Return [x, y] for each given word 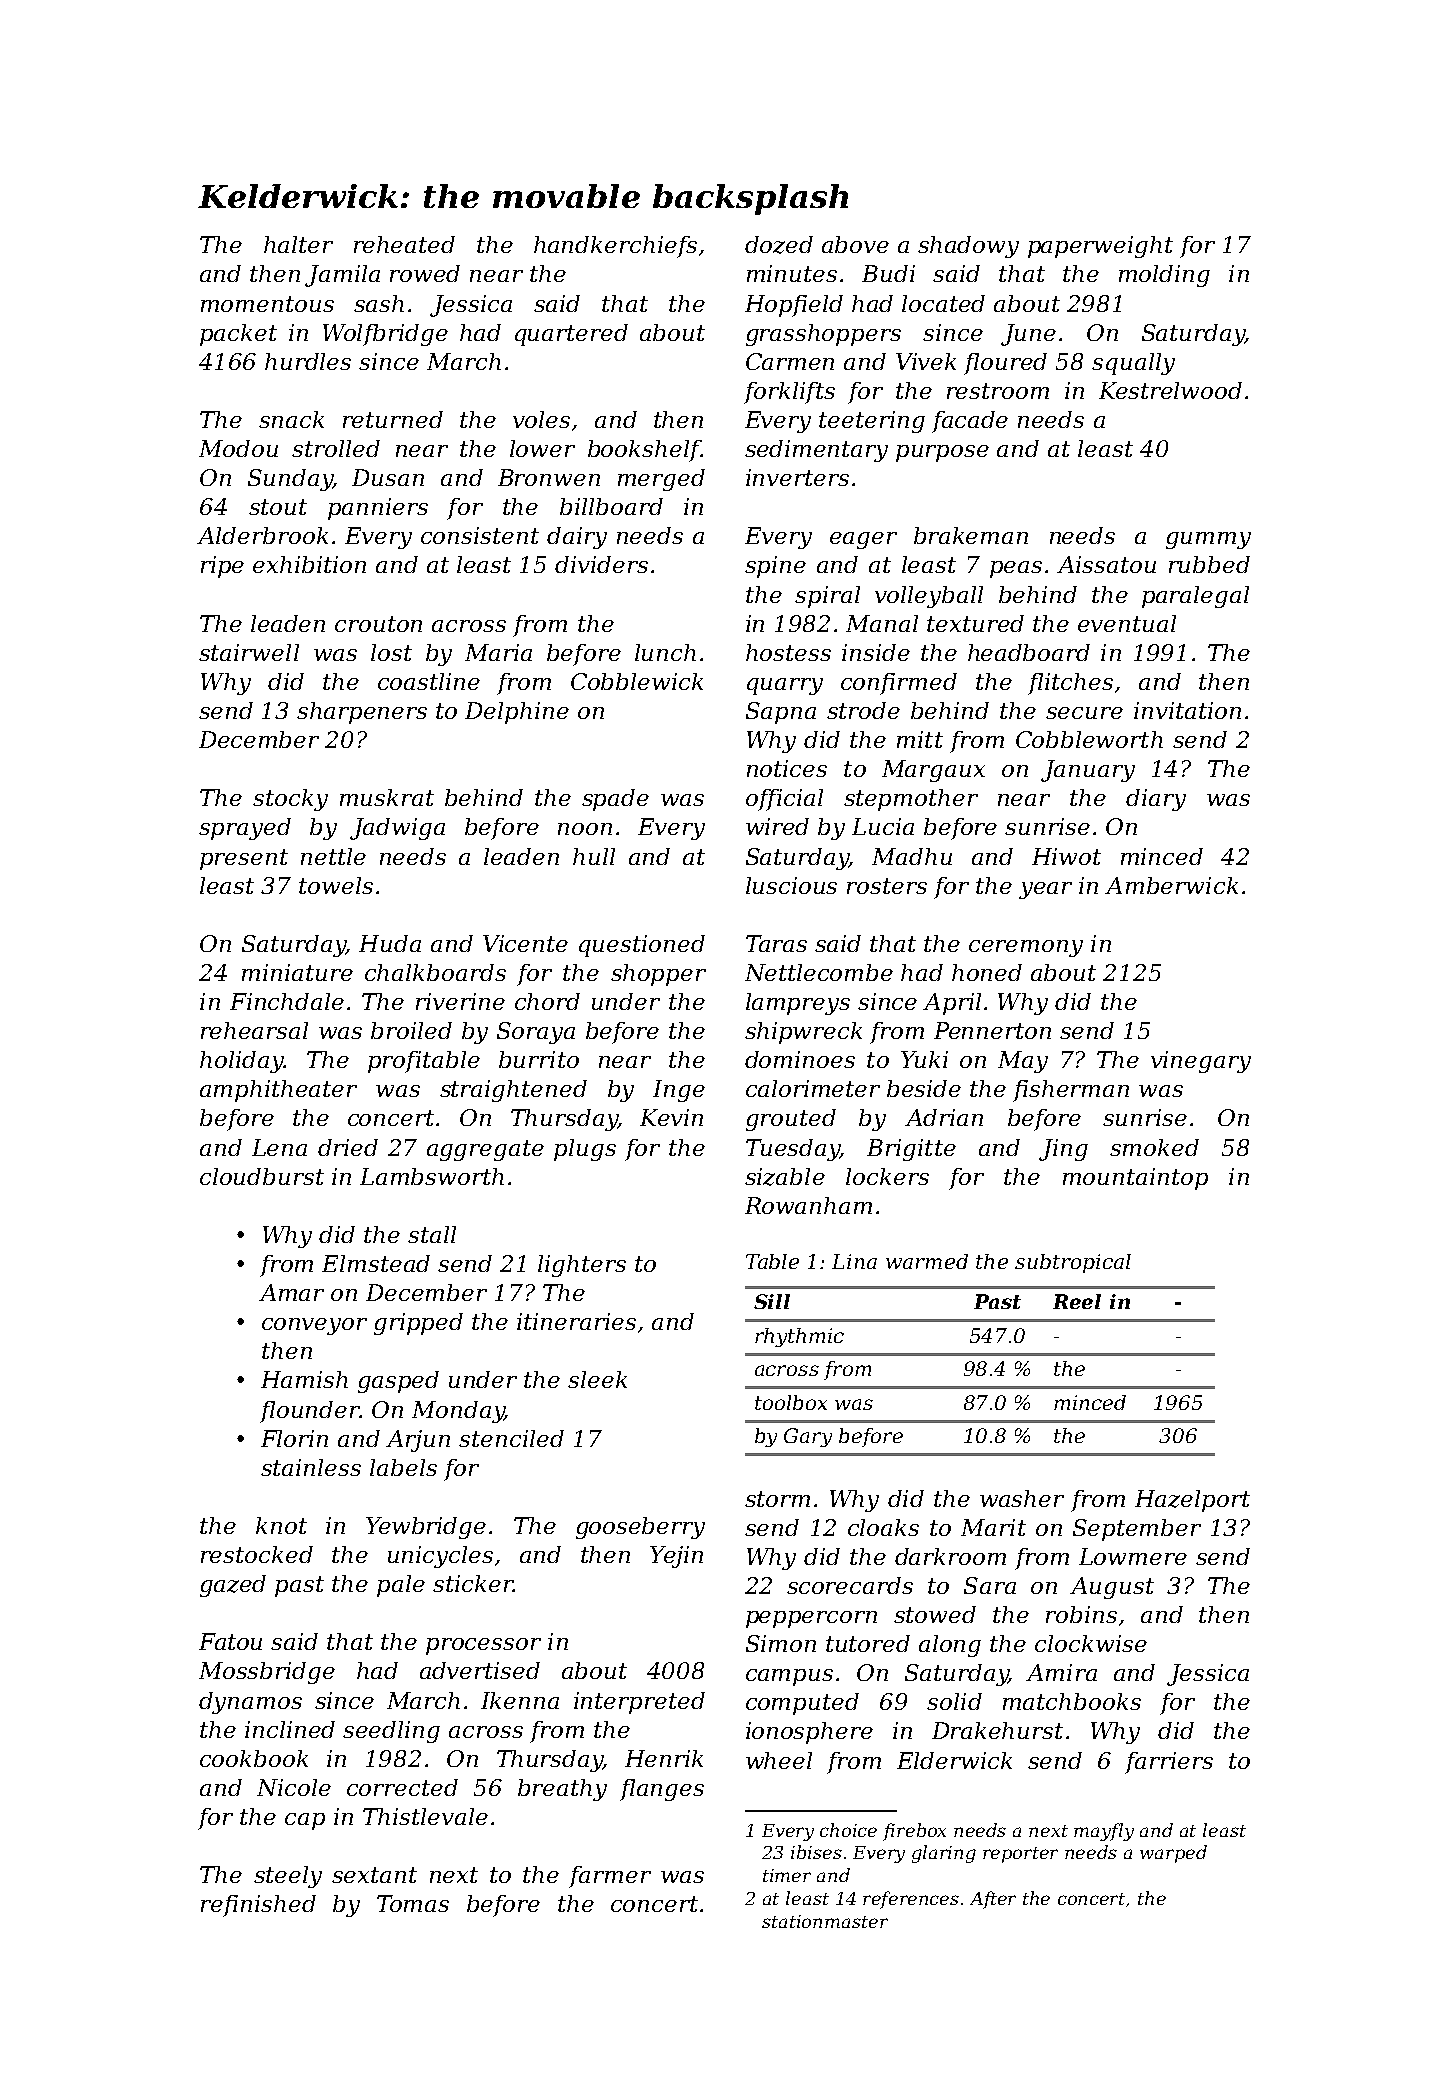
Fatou [230, 1641]
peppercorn [811, 1619]
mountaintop [1135, 1179]
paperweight [1100, 247]
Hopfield [794, 306]
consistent [480, 535]
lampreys [798, 1004]
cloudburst [262, 1176]
